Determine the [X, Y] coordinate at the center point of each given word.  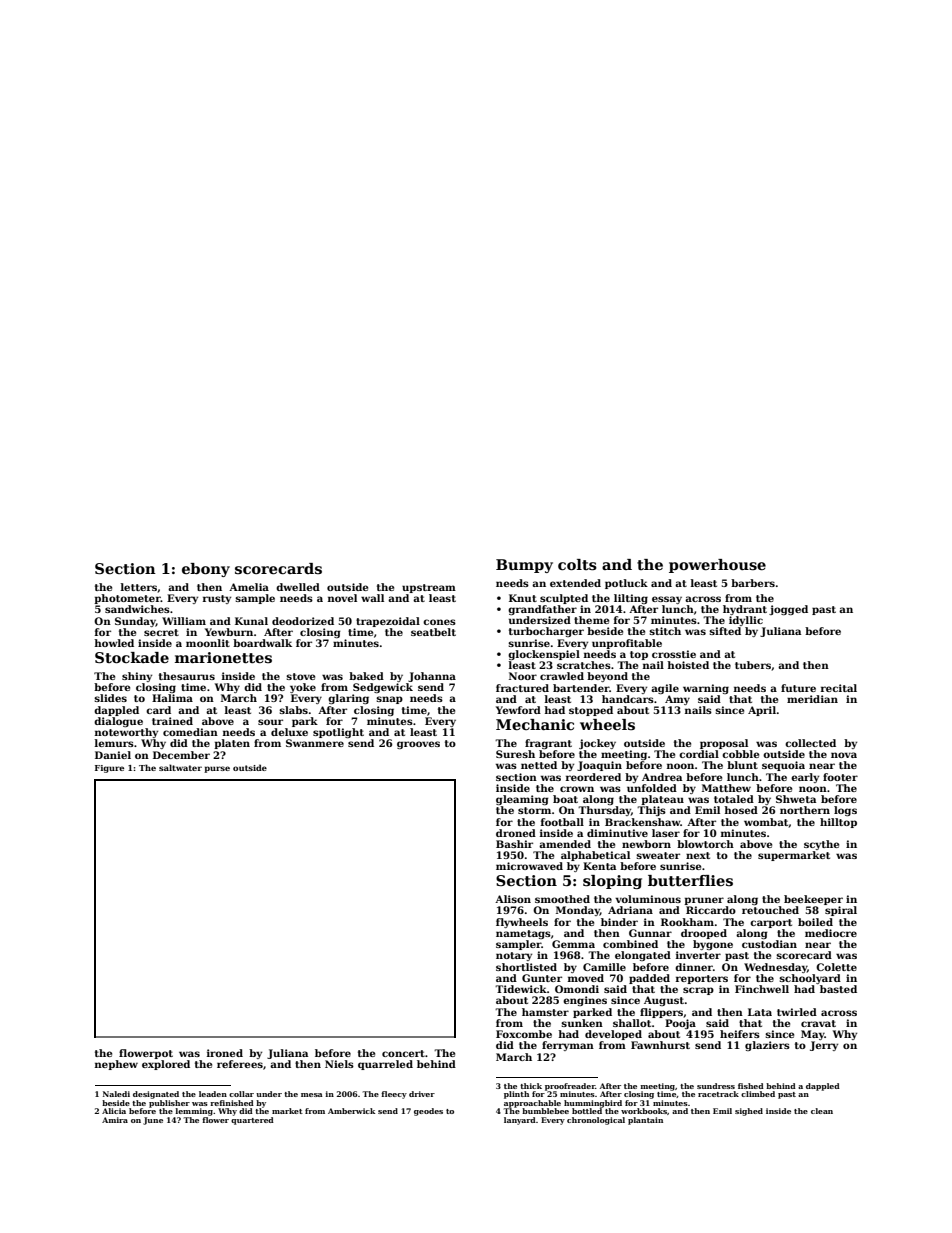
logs [845, 811]
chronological [596, 1121]
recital [839, 688]
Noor [523, 676]
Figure [109, 769]
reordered [593, 777]
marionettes [223, 657]
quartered [252, 1121]
